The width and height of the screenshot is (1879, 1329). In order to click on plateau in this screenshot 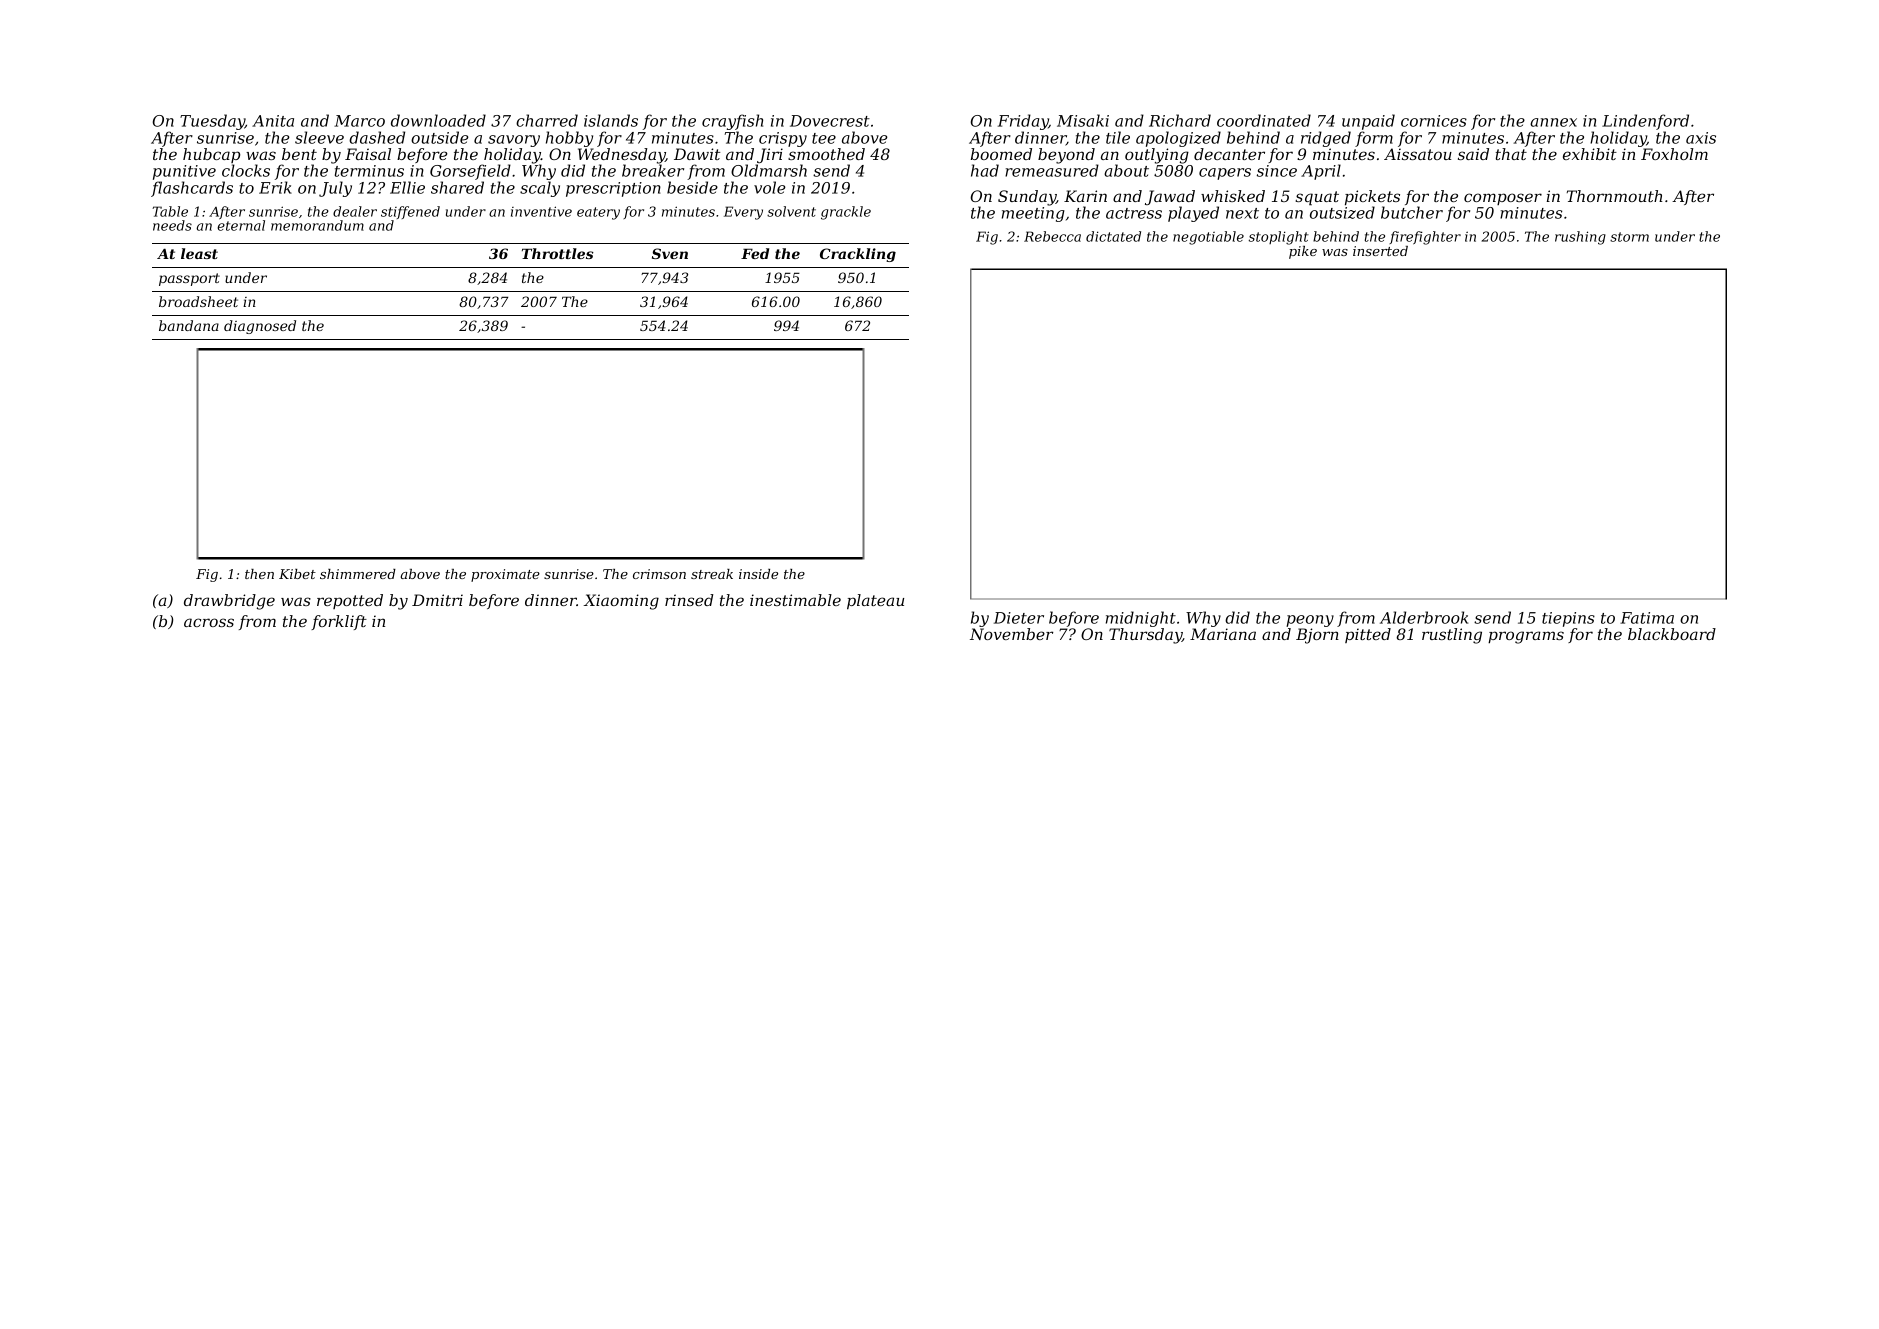, I will do `click(875, 602)`.
